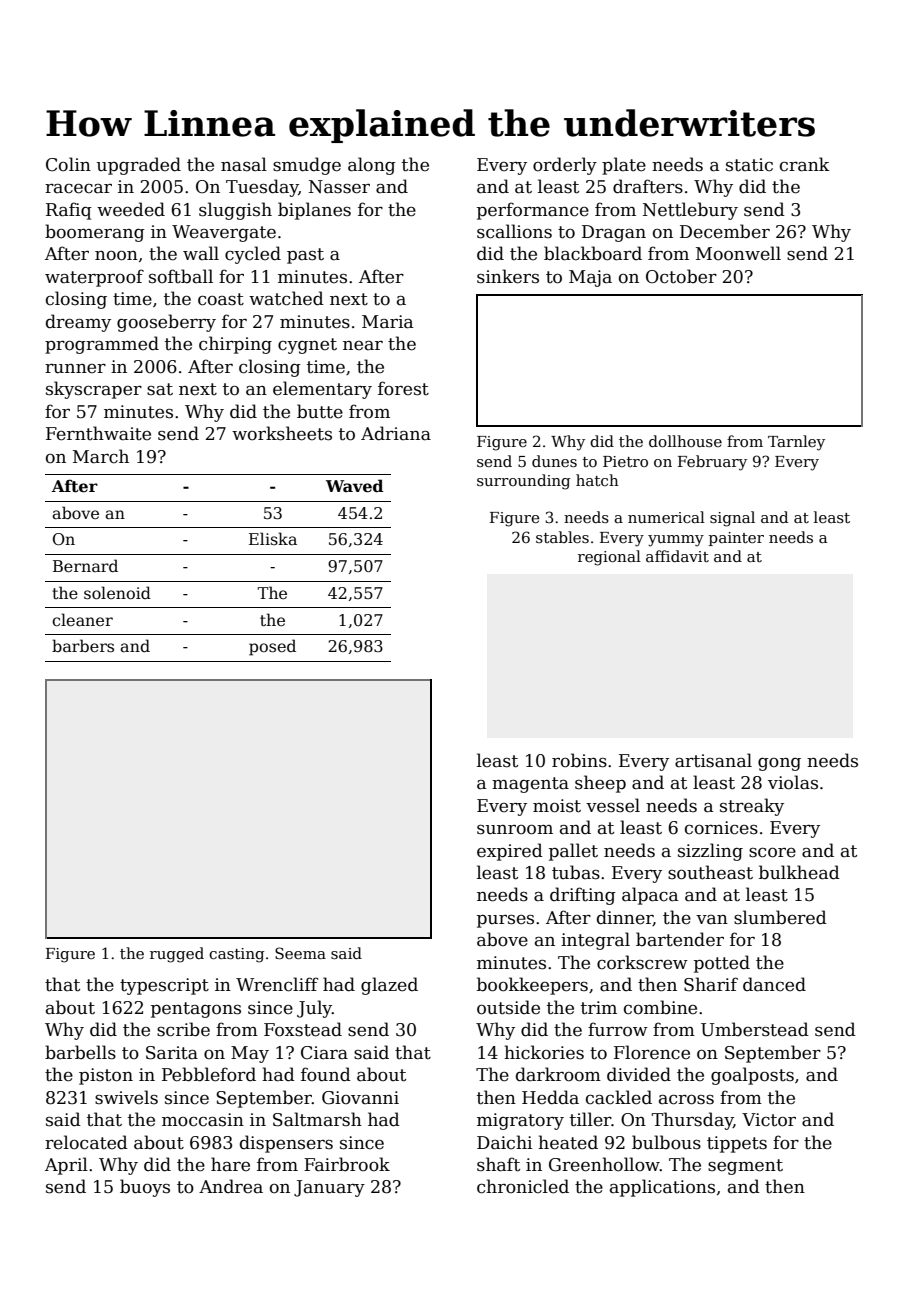 The image size is (908, 1316). I want to click on bartender, so click(680, 939).
